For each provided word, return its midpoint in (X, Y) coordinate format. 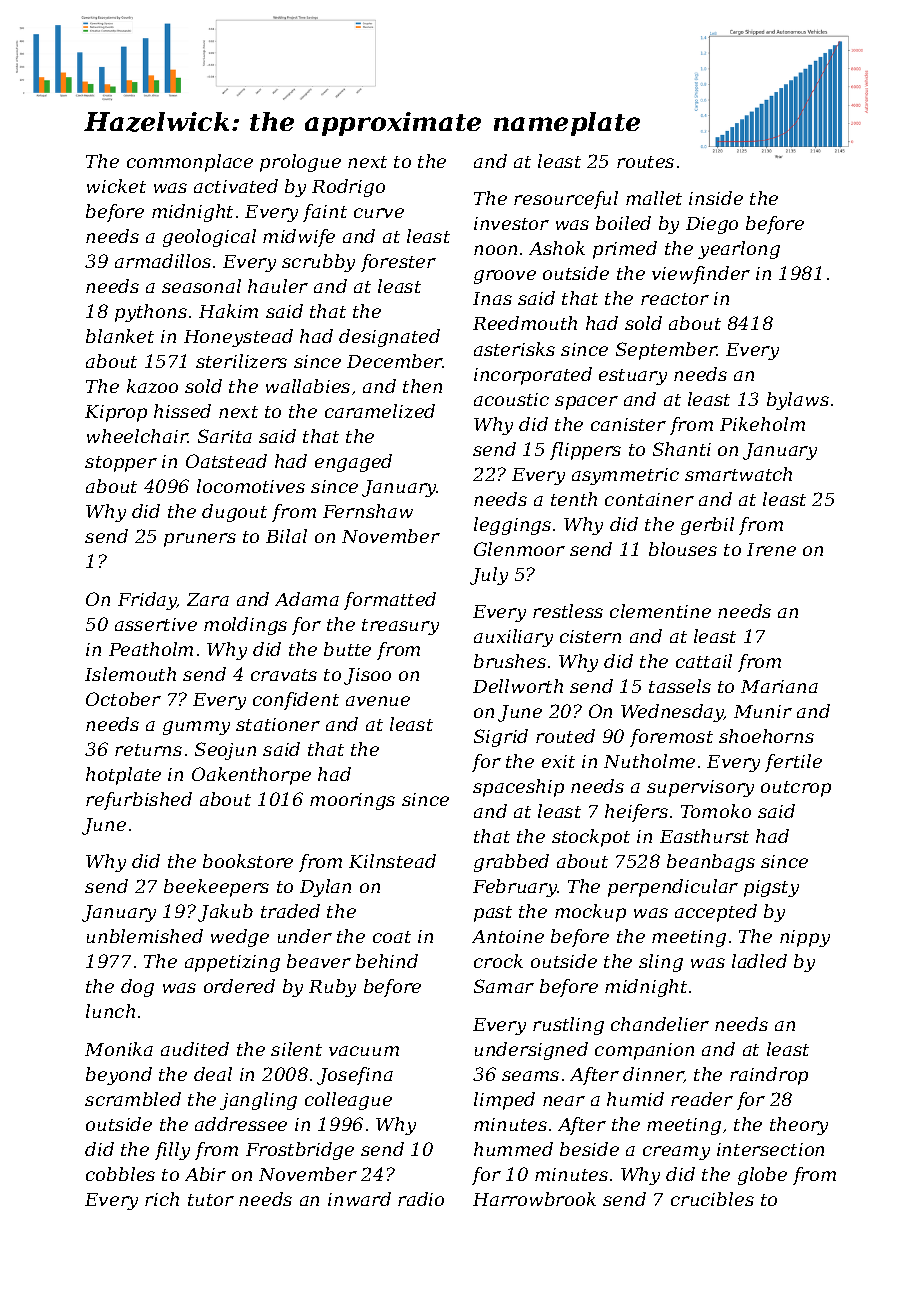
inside (716, 198)
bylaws (798, 401)
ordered (239, 986)
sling (661, 963)
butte (347, 649)
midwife (299, 238)
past (493, 914)
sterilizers (241, 361)
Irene (771, 549)
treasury (400, 627)
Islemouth (130, 674)
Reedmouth (525, 323)
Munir (763, 711)
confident (296, 701)
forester (398, 263)
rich (162, 1199)
